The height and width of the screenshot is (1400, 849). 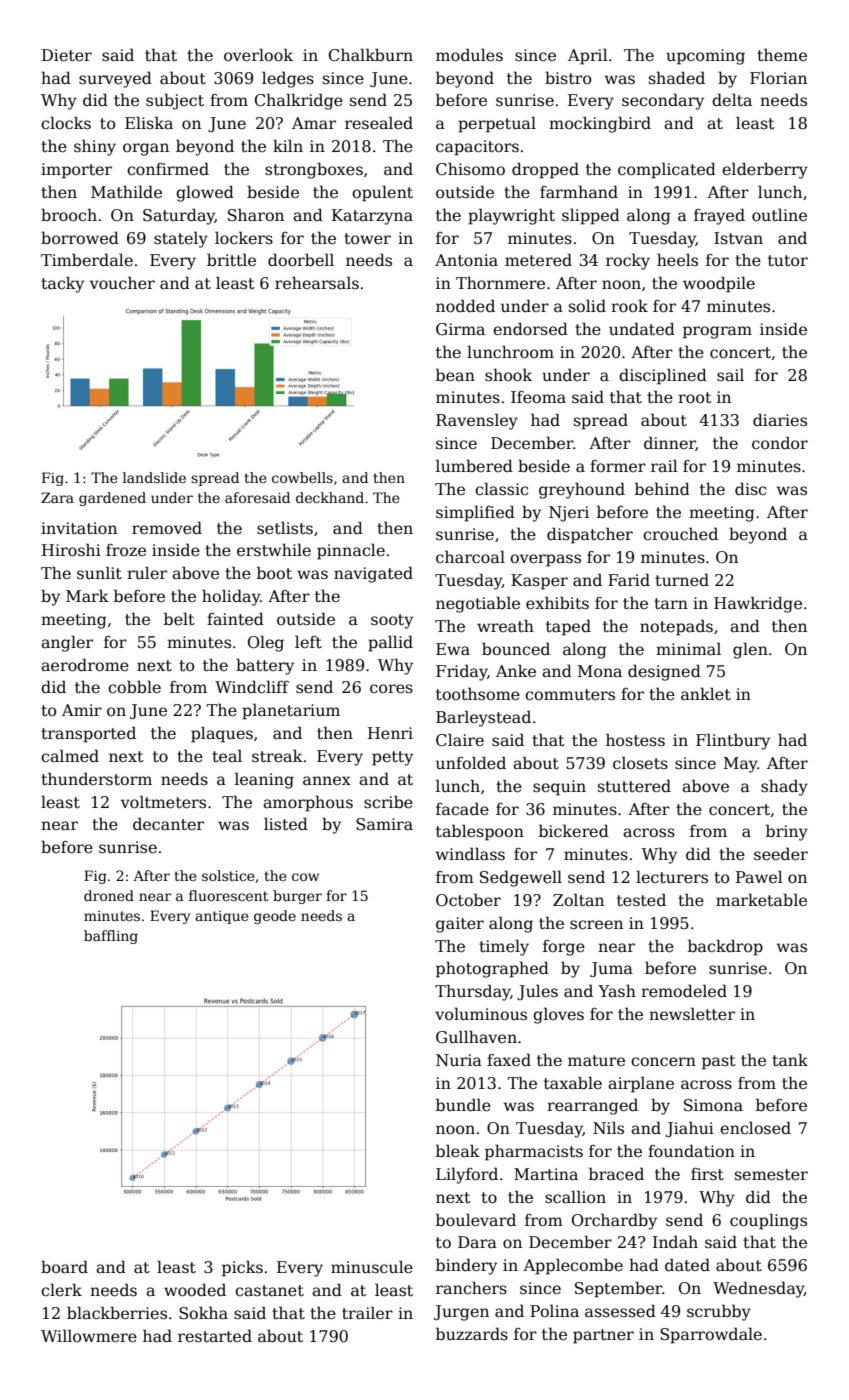 What do you see at coordinates (620, 1310) in the screenshot?
I see `assessed` at bounding box center [620, 1310].
